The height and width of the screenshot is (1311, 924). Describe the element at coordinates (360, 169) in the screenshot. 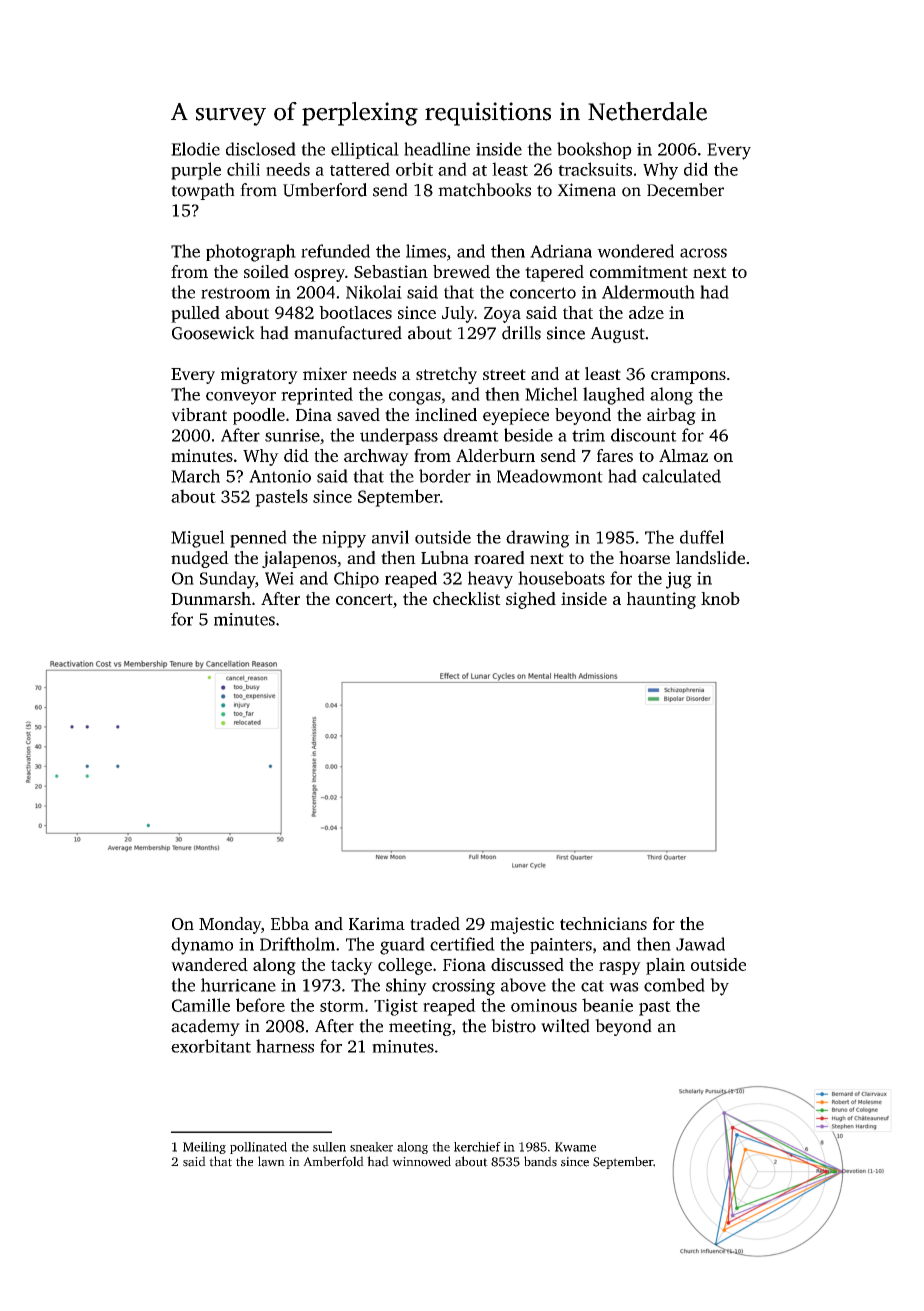

I see `tattered` at that location.
